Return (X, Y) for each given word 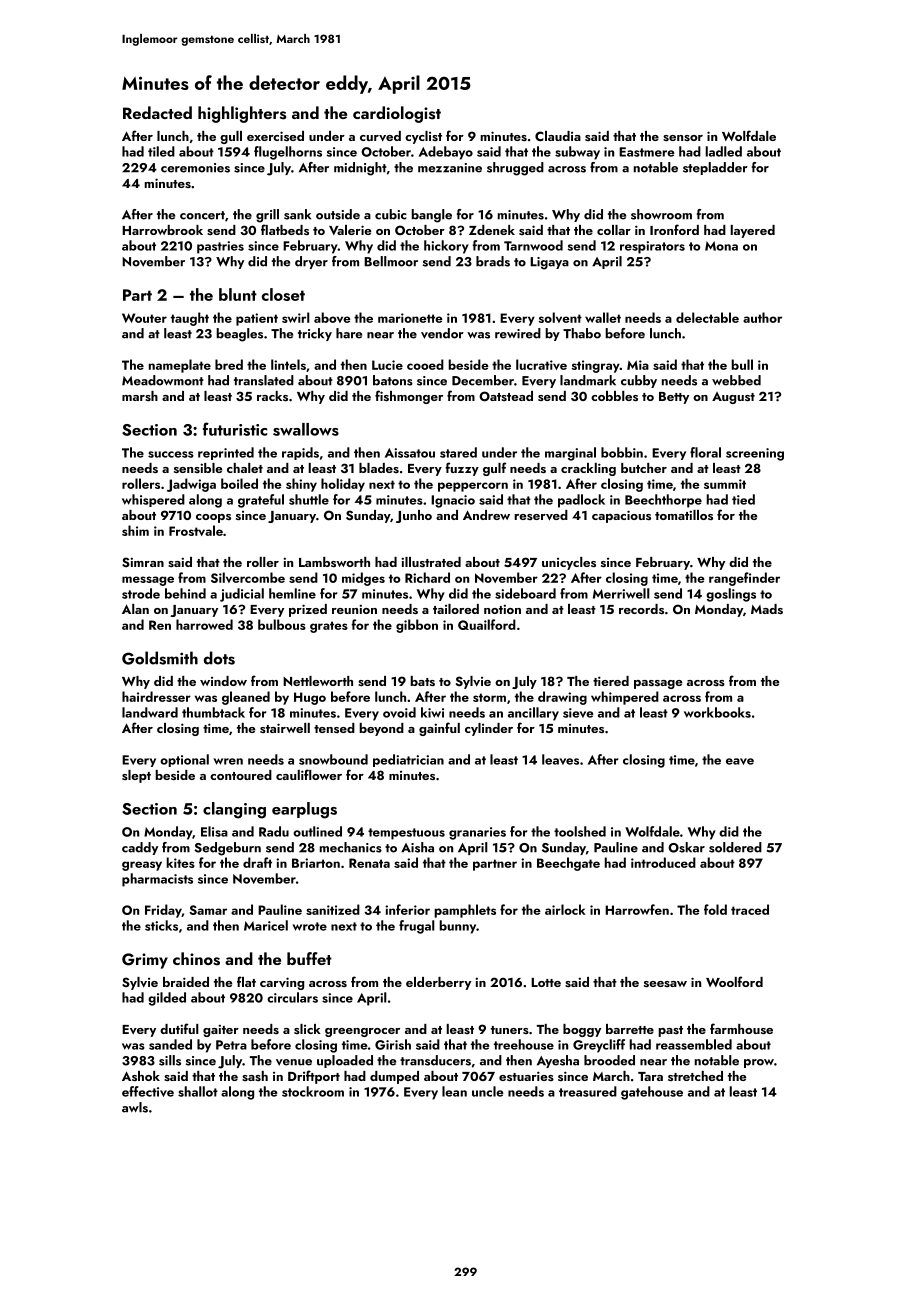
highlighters (242, 114)
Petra (231, 1045)
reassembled (694, 1044)
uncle (487, 1091)
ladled (724, 151)
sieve (578, 713)
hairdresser (156, 696)
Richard (427, 577)
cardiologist (397, 114)
